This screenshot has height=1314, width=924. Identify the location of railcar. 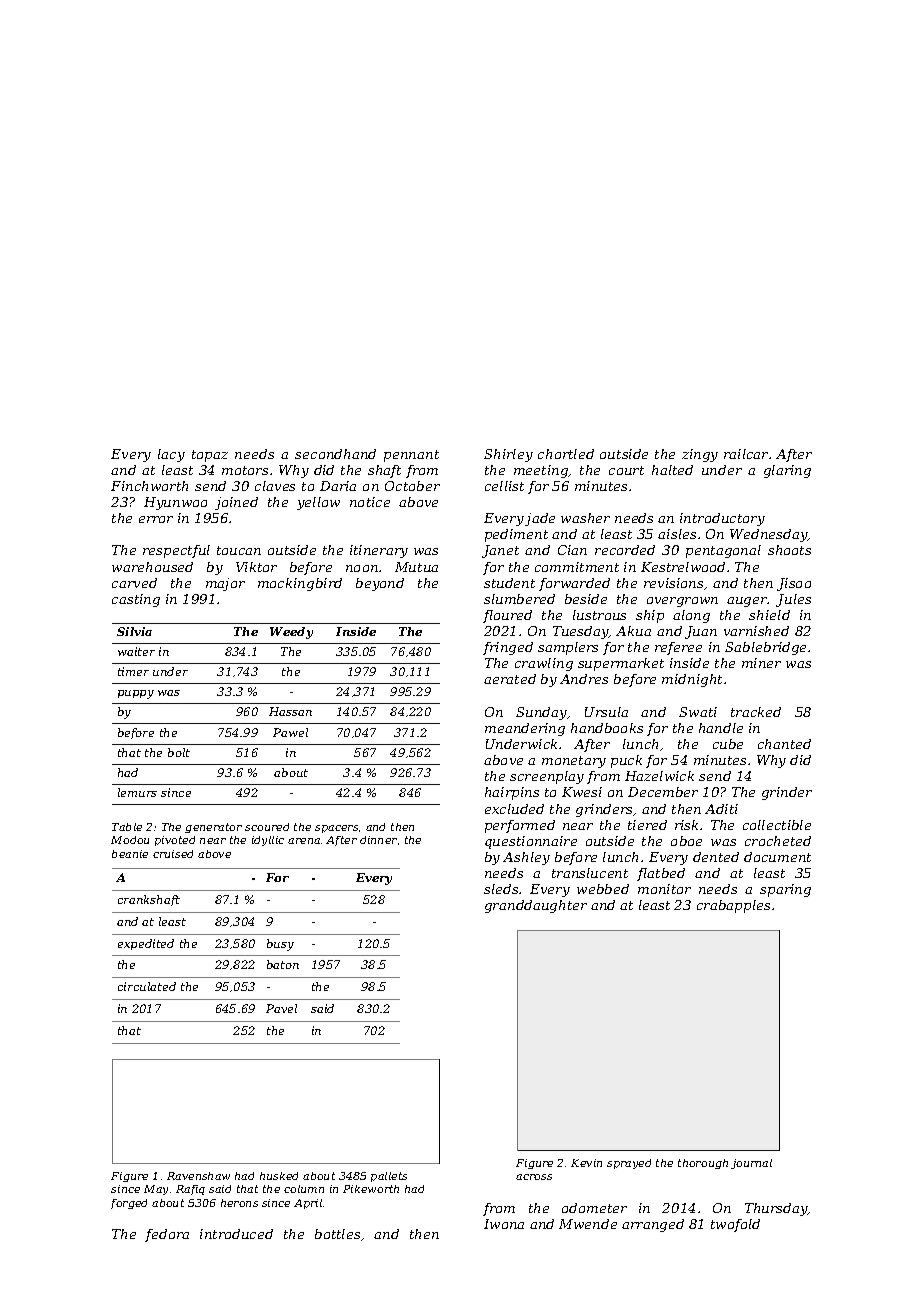
(746, 454).
